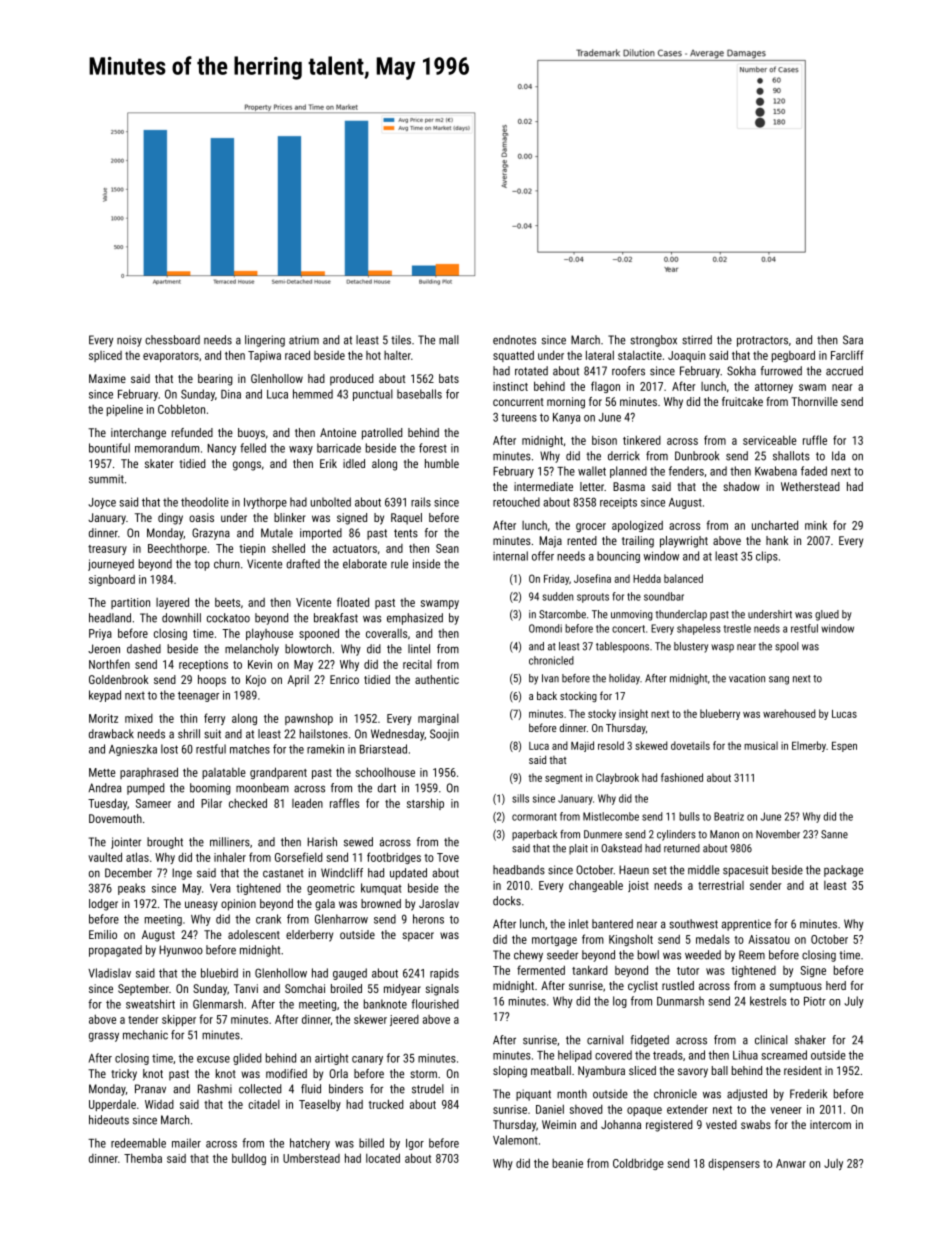 This screenshot has width=952, height=1233. What do you see at coordinates (215, 380) in the screenshot?
I see `bearing` at bounding box center [215, 380].
